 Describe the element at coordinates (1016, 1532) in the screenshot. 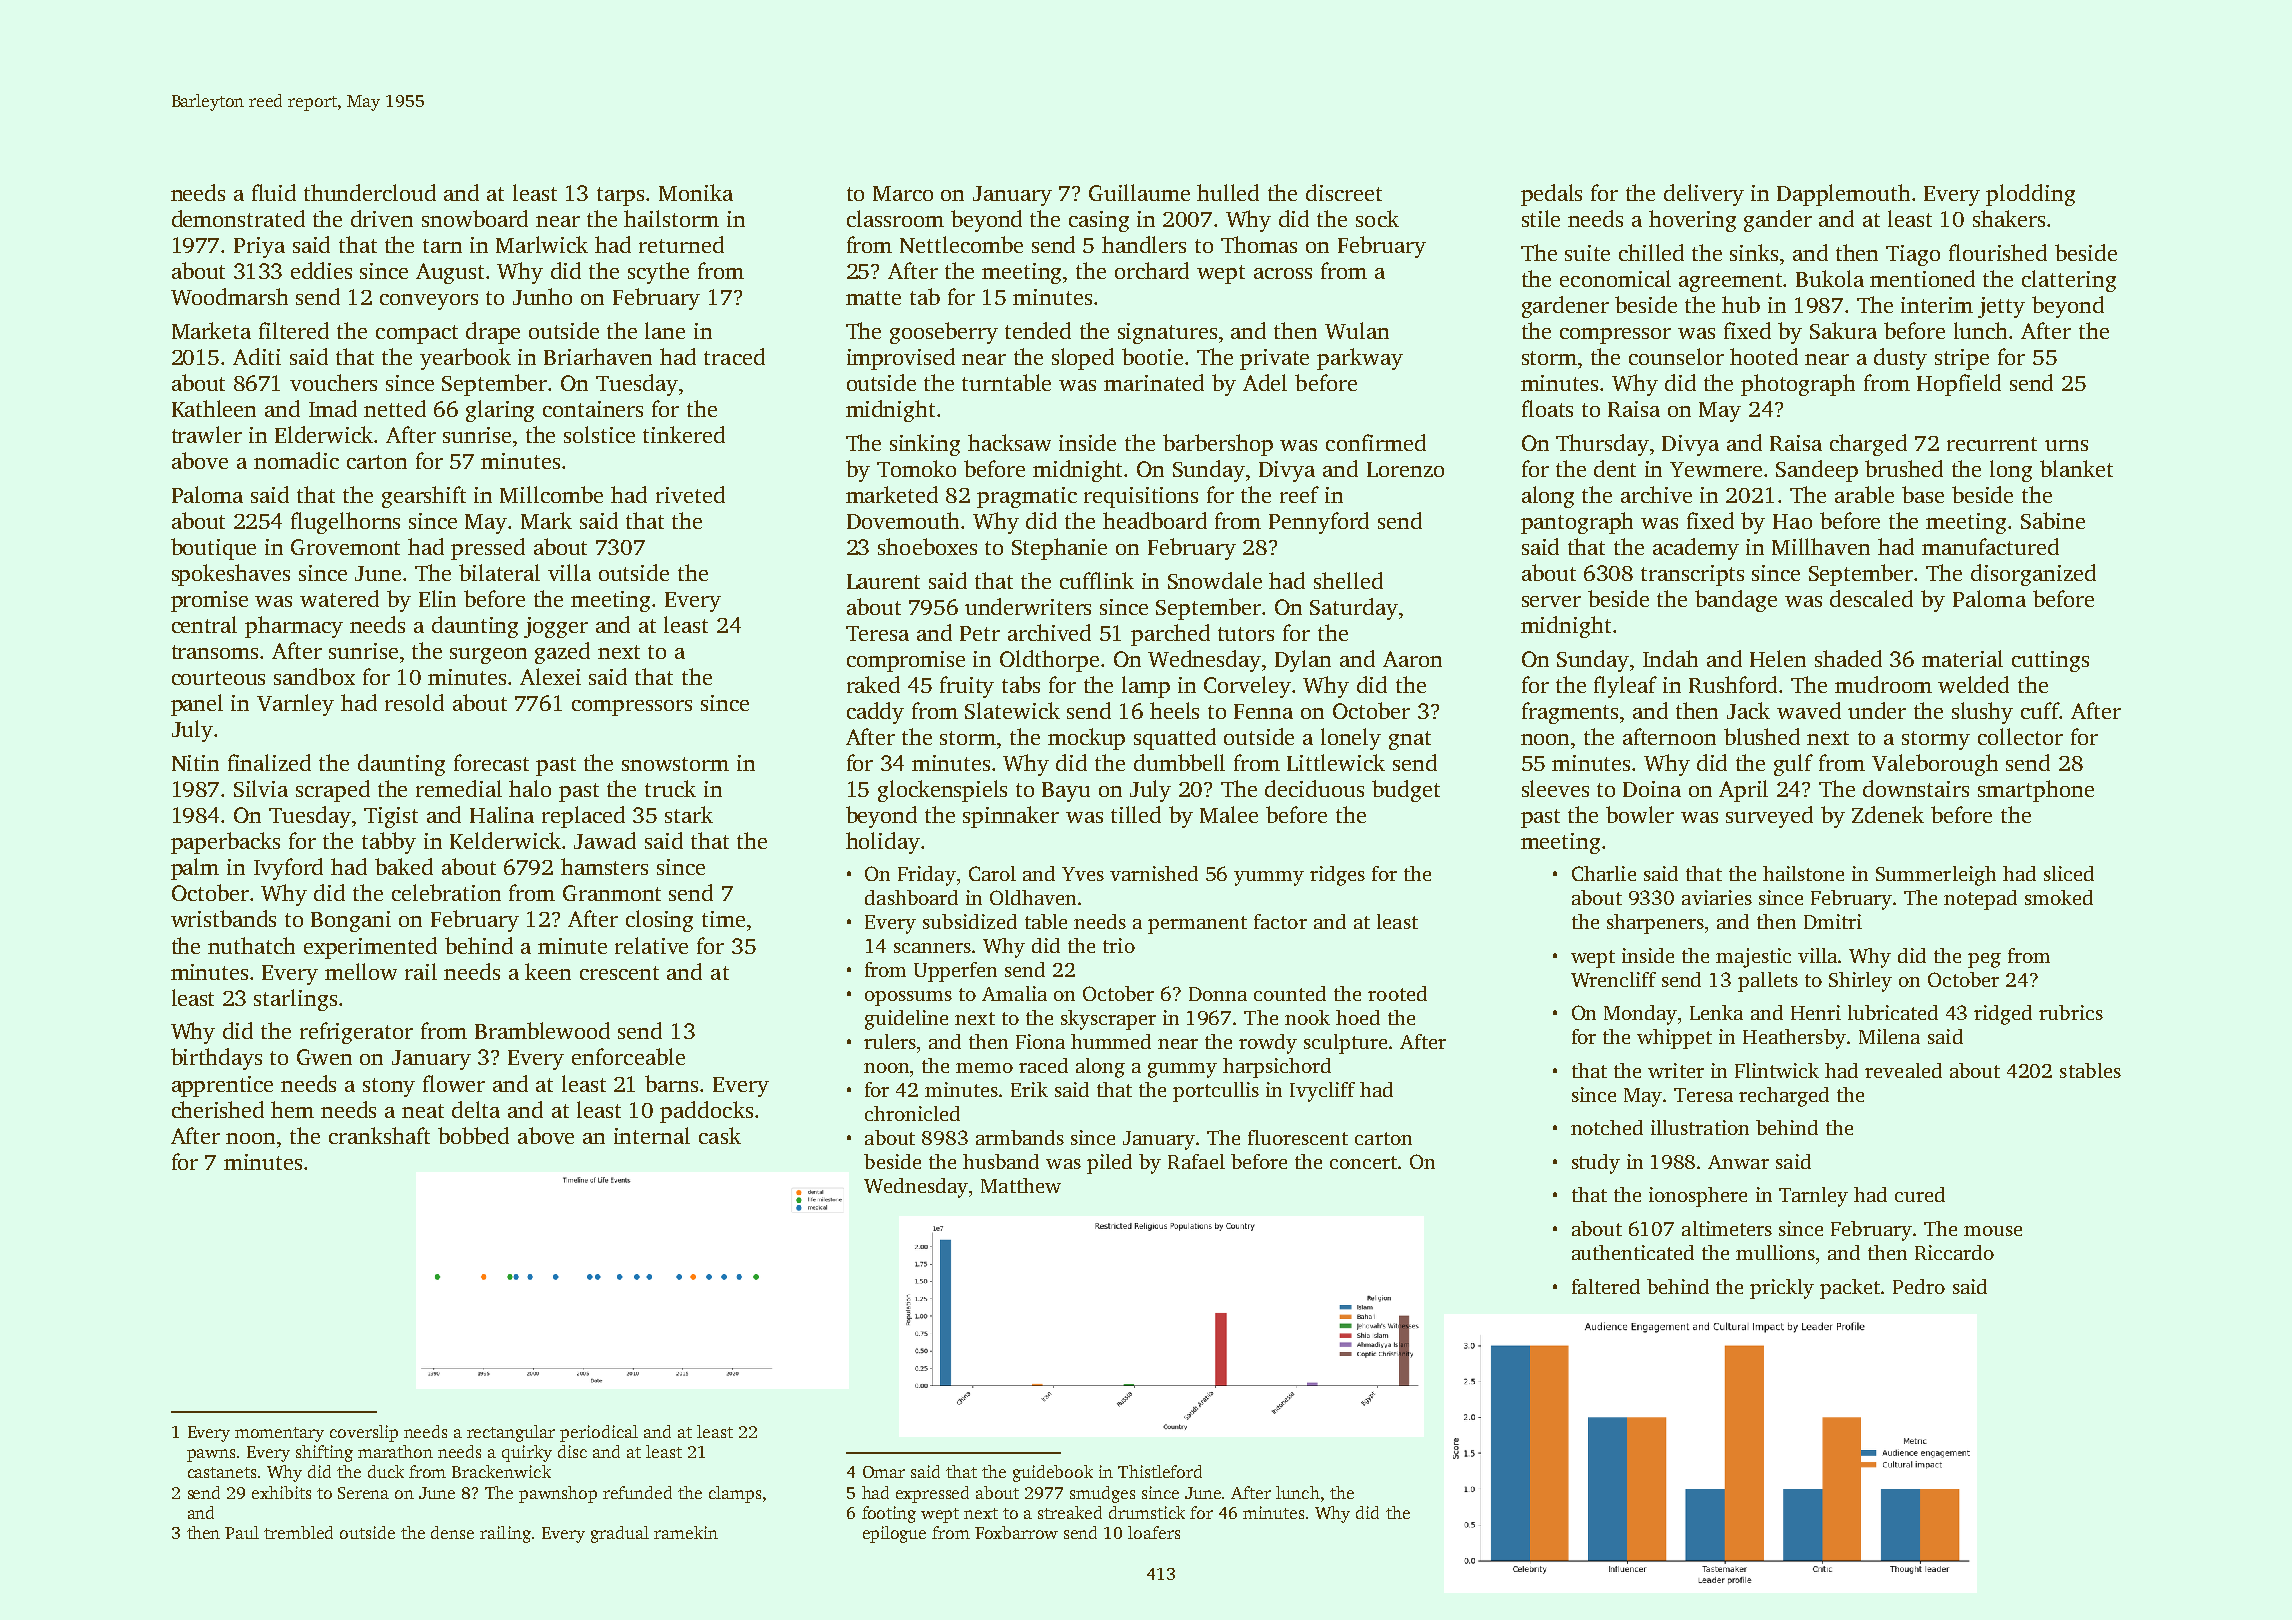

I see `Foxbarrow` at that location.
